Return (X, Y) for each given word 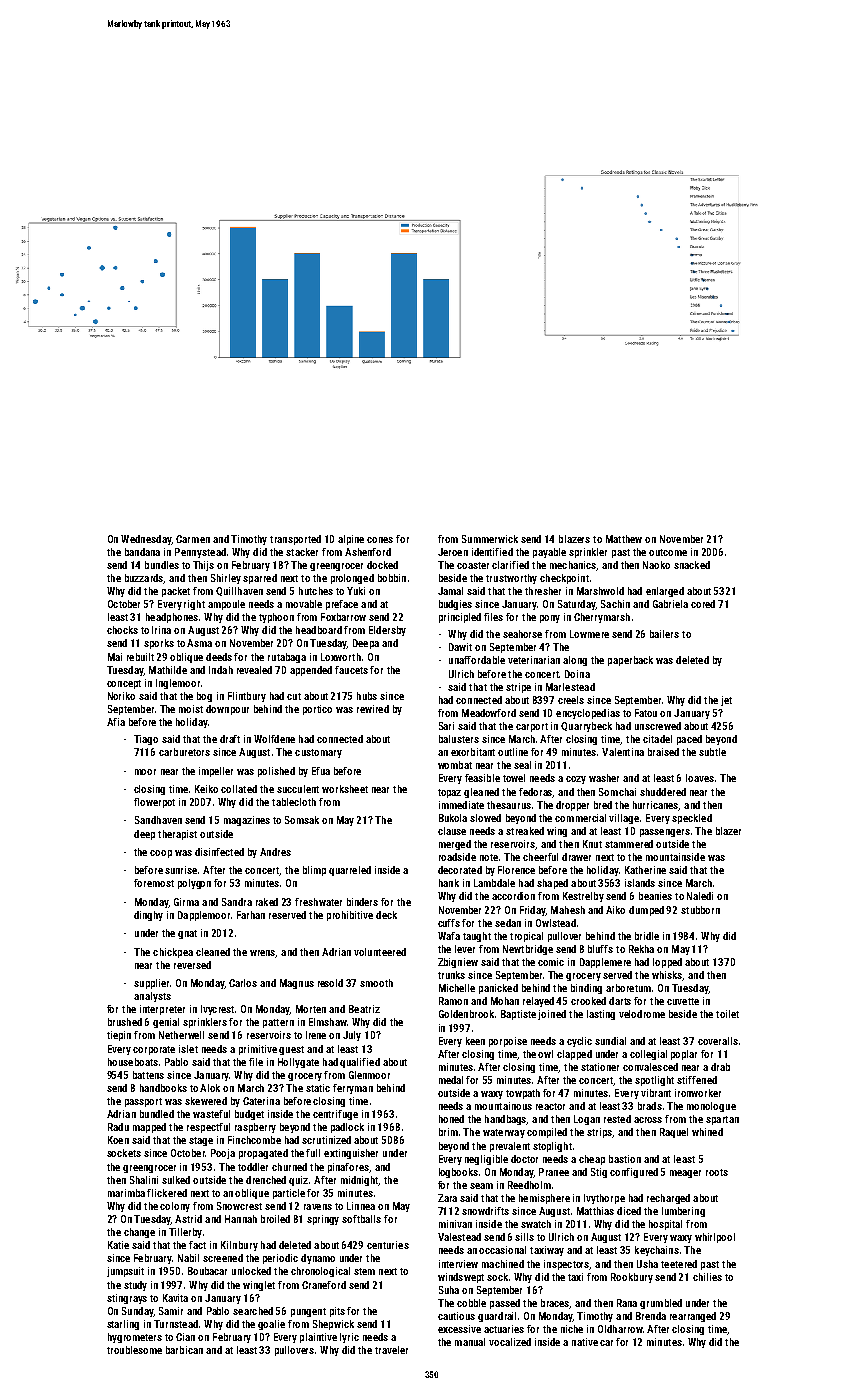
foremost (154, 883)
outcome (668, 552)
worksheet (345, 789)
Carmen (193, 539)
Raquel (674, 1133)
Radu (118, 1127)
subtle (712, 752)
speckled (692, 819)
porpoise (508, 1042)
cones (380, 540)
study (135, 1286)
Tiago (146, 740)
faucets (351, 670)
